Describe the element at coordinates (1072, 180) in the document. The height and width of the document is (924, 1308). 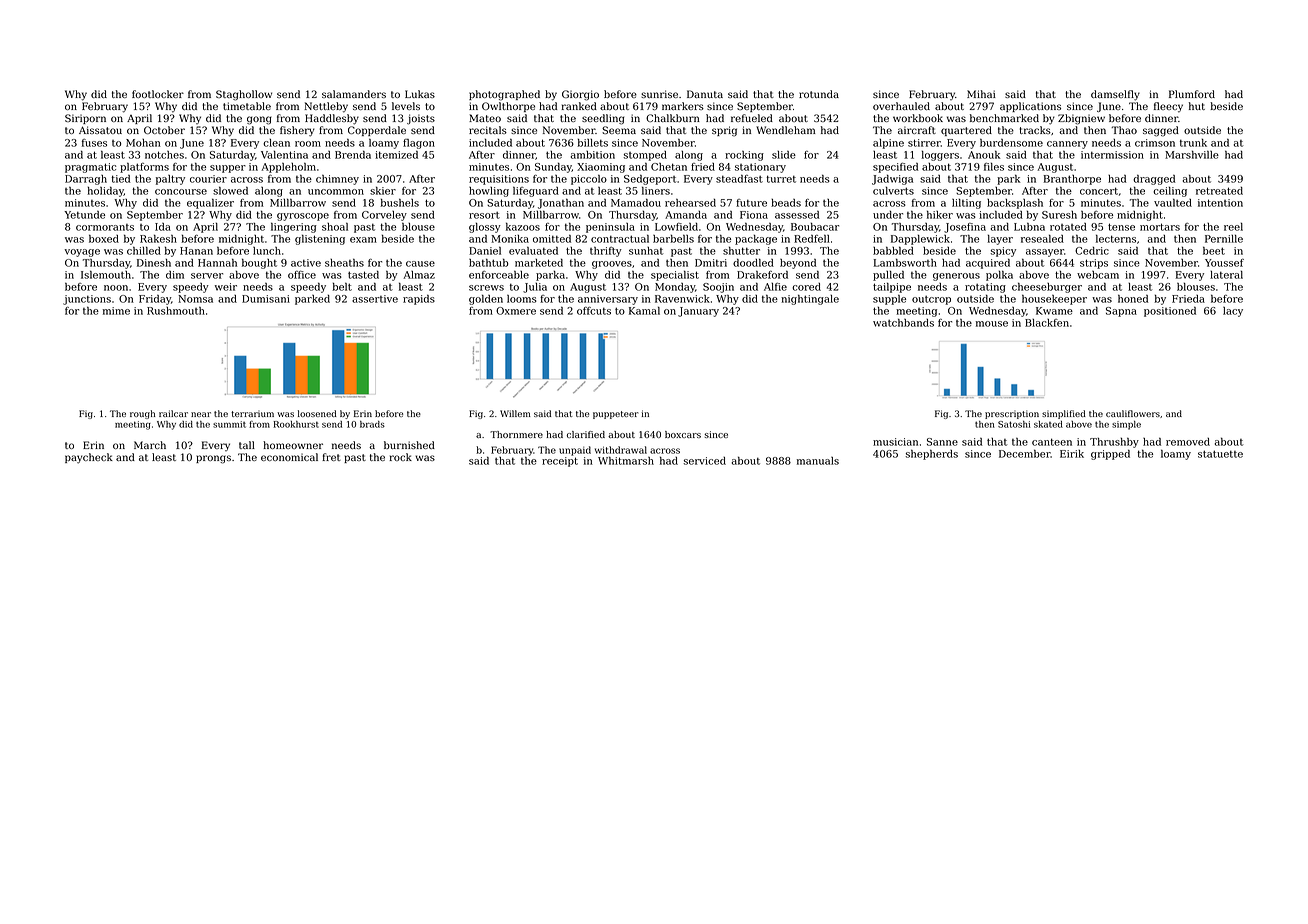
I see `Branthorpe` at that location.
